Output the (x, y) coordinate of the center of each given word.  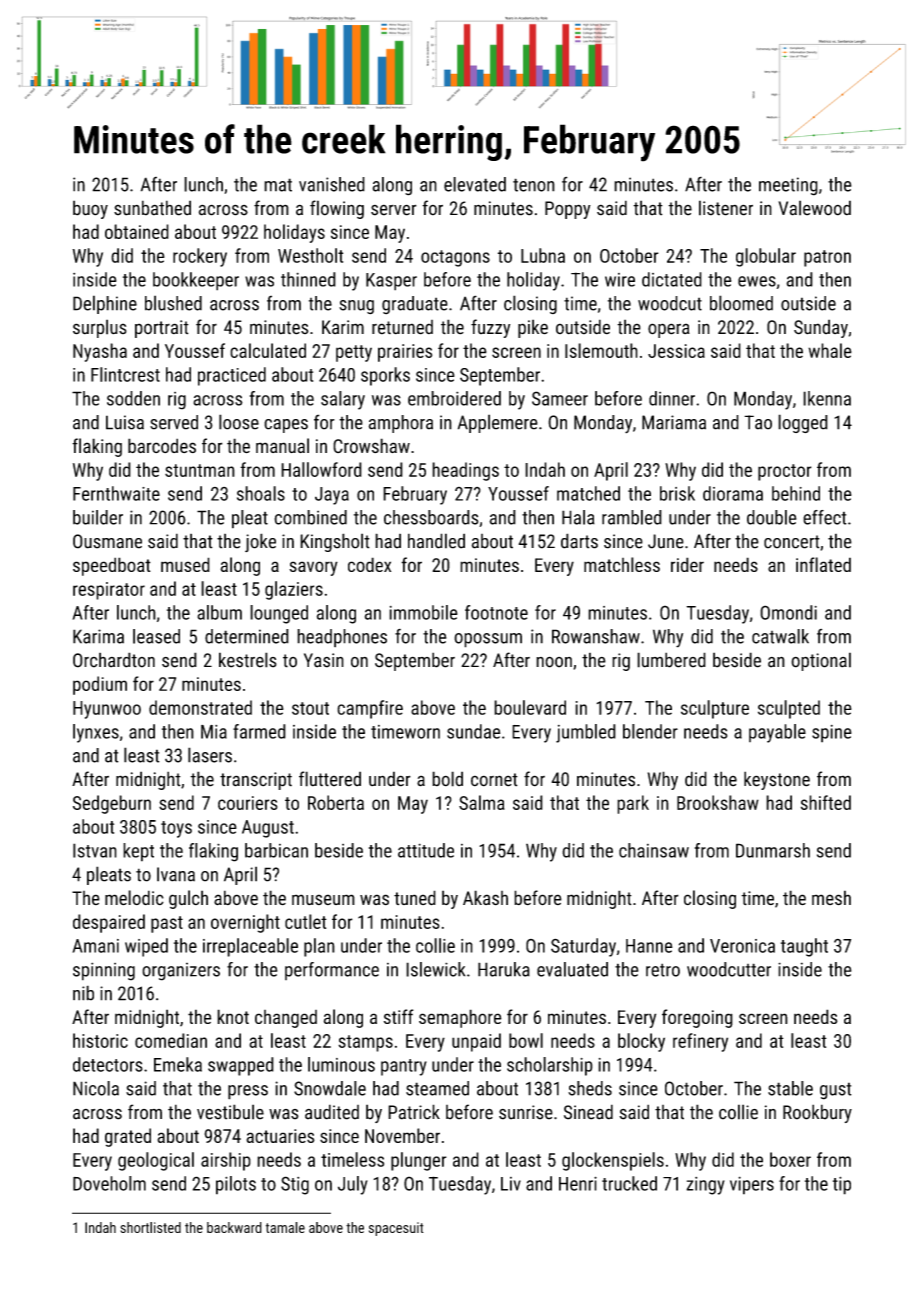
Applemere (498, 423)
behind (796, 493)
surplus (100, 328)
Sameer (560, 398)
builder (98, 517)
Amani (95, 946)
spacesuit (396, 1229)
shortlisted (150, 1227)
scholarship (550, 1066)
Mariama (674, 422)
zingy (705, 1186)
